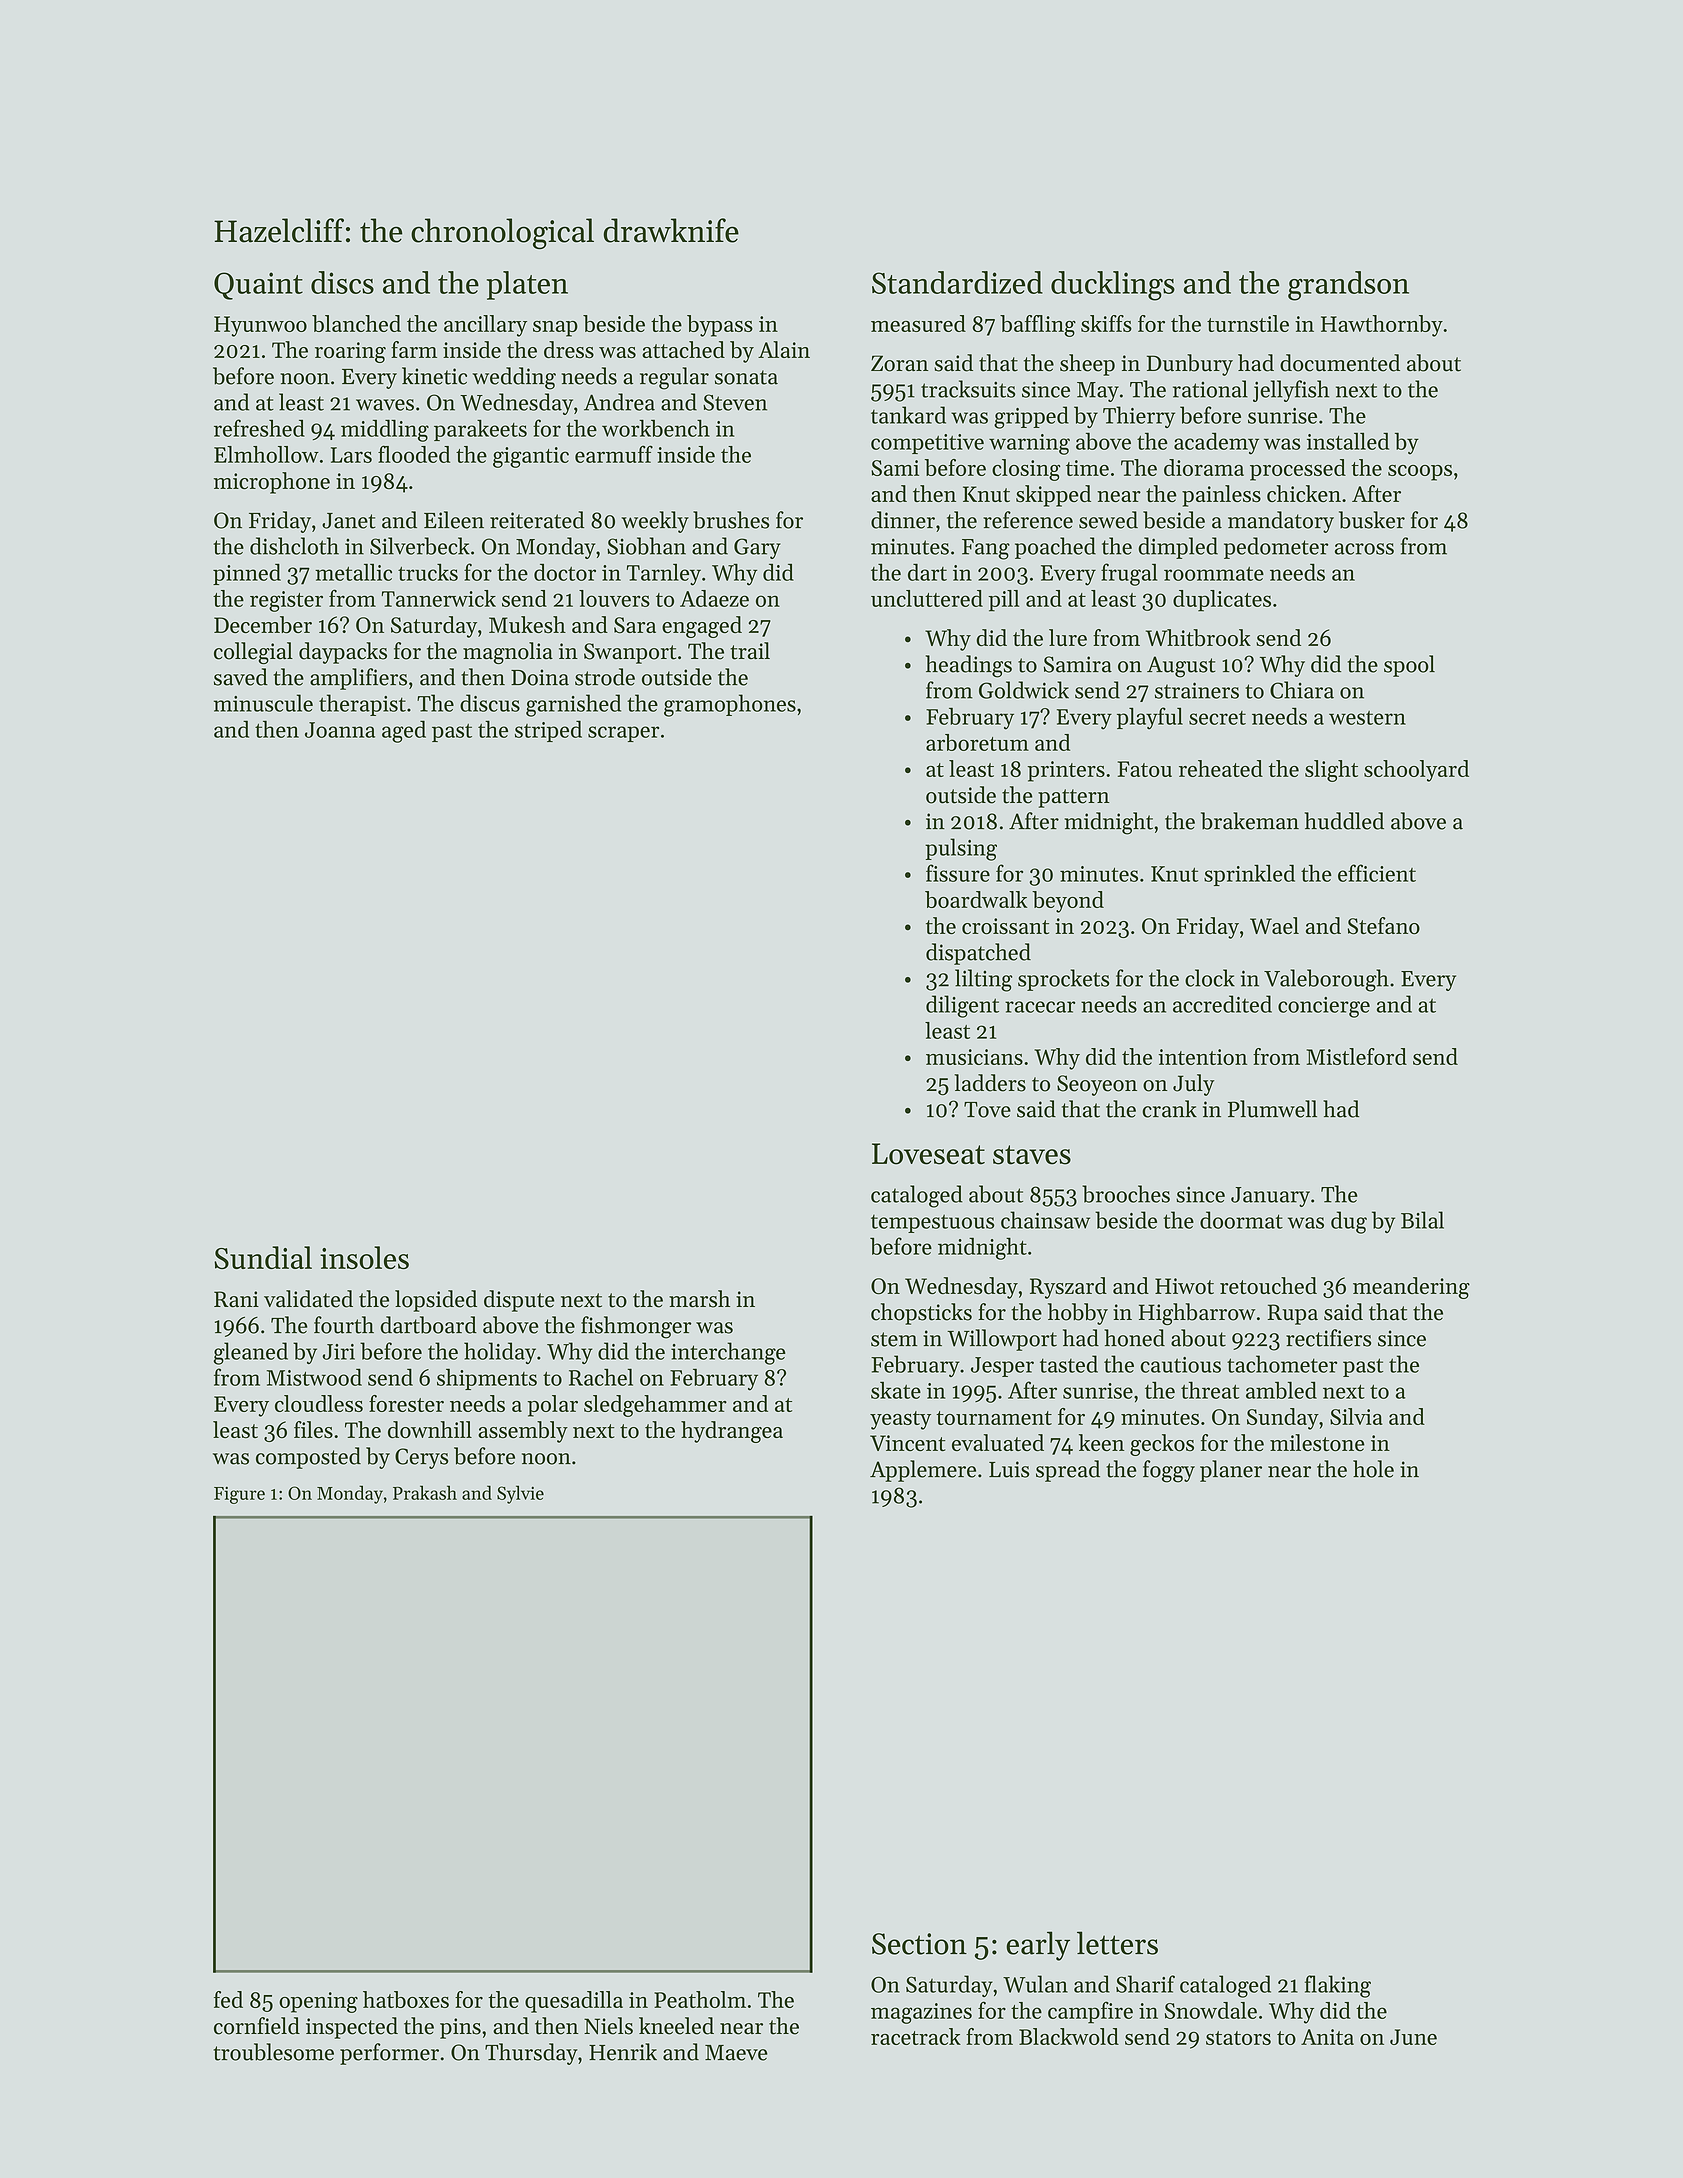 Image resolution: width=1683 pixels, height=2178 pixels. I want to click on scraper, so click(623, 734).
